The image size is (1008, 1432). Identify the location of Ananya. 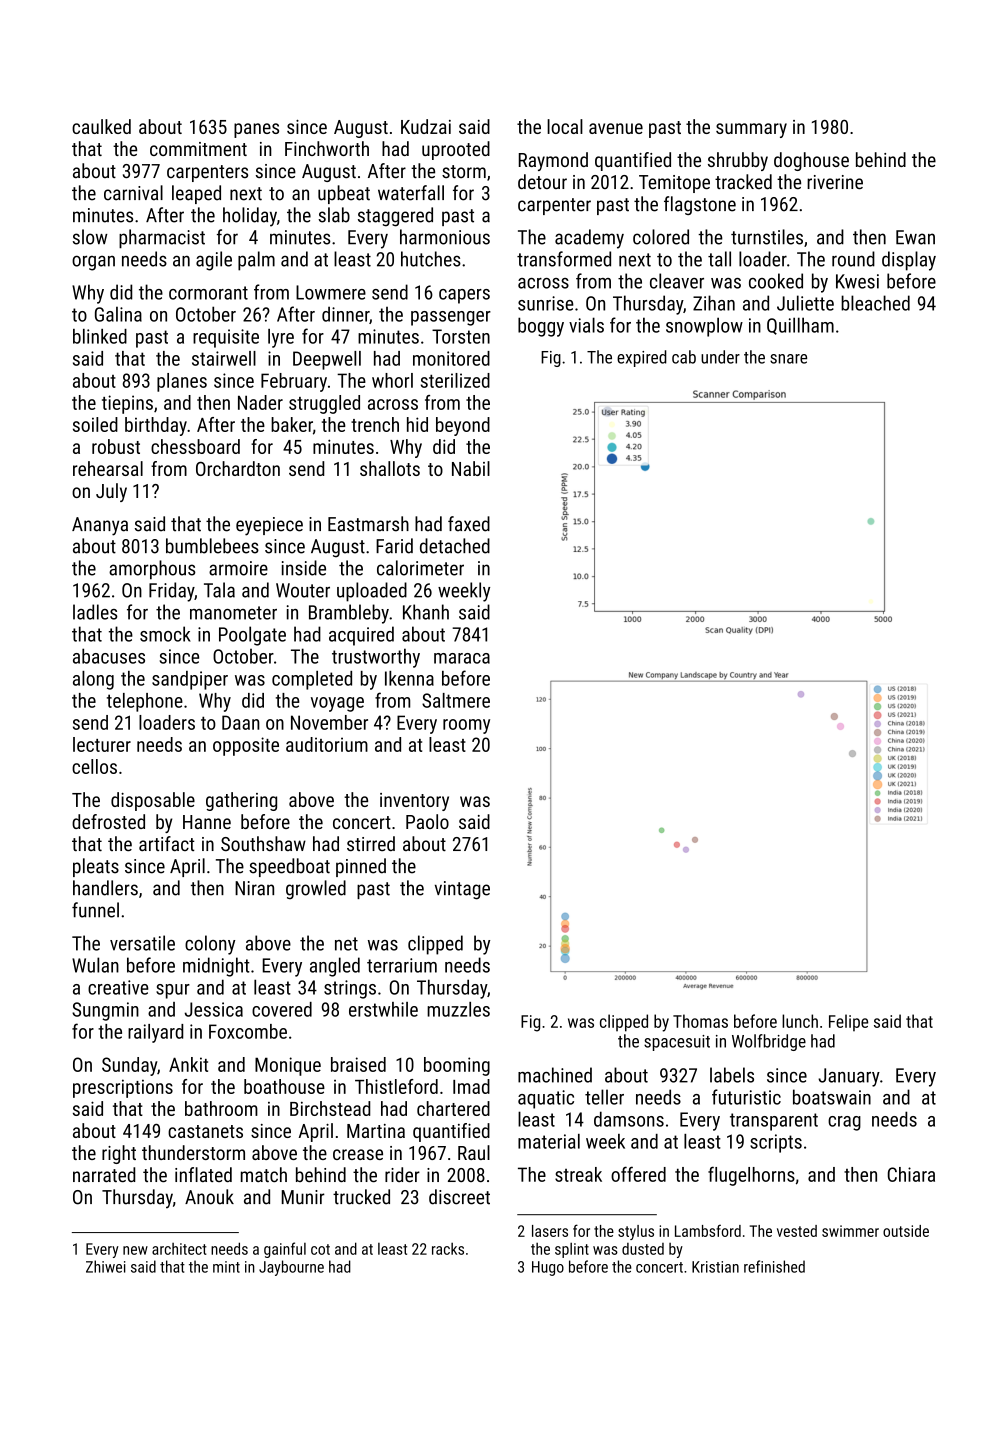
(100, 526).
